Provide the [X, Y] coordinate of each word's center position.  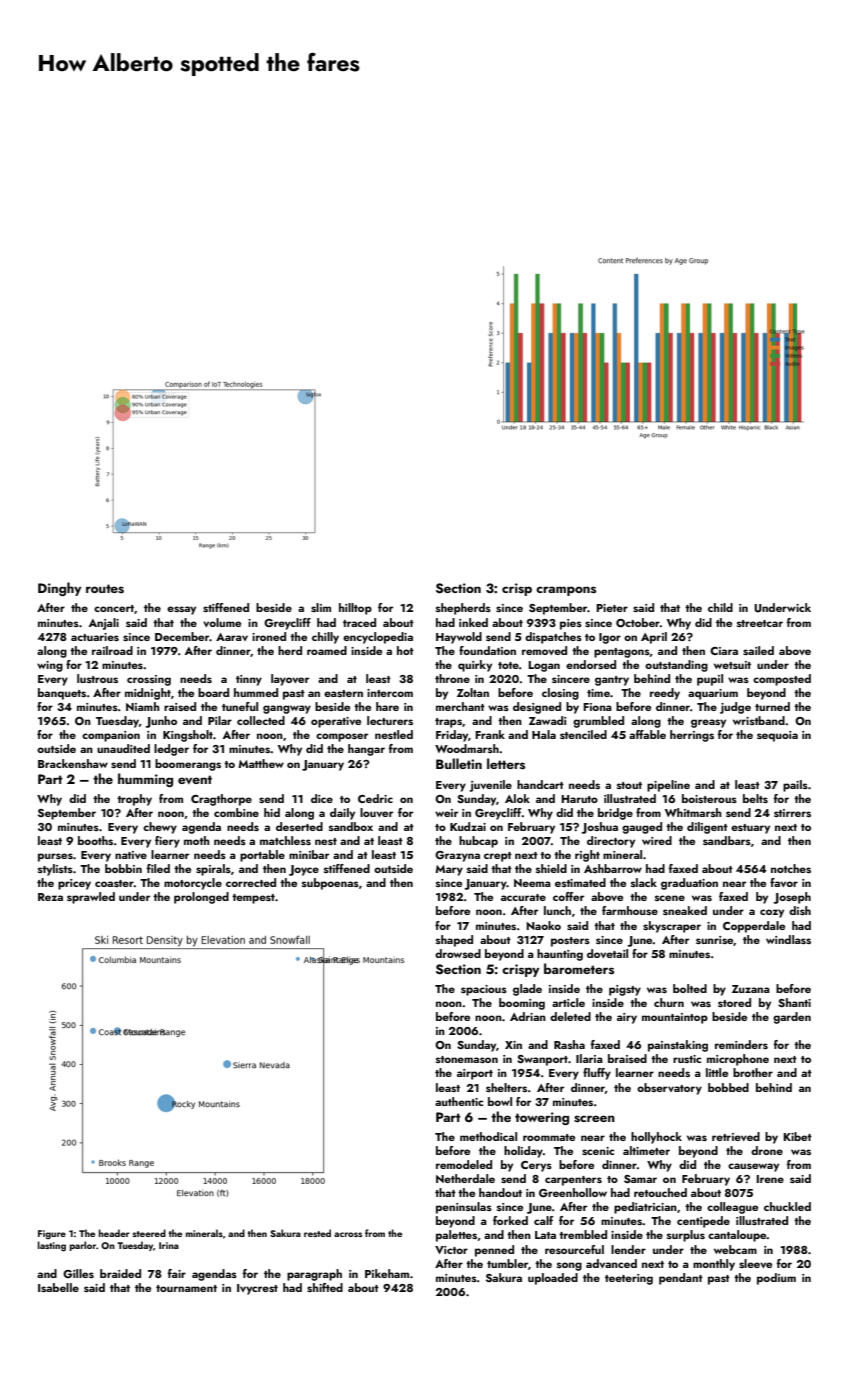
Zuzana [751, 989]
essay [181, 610]
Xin [513, 1045]
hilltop [355, 609]
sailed [758, 650]
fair [177, 1273]
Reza [50, 897]
